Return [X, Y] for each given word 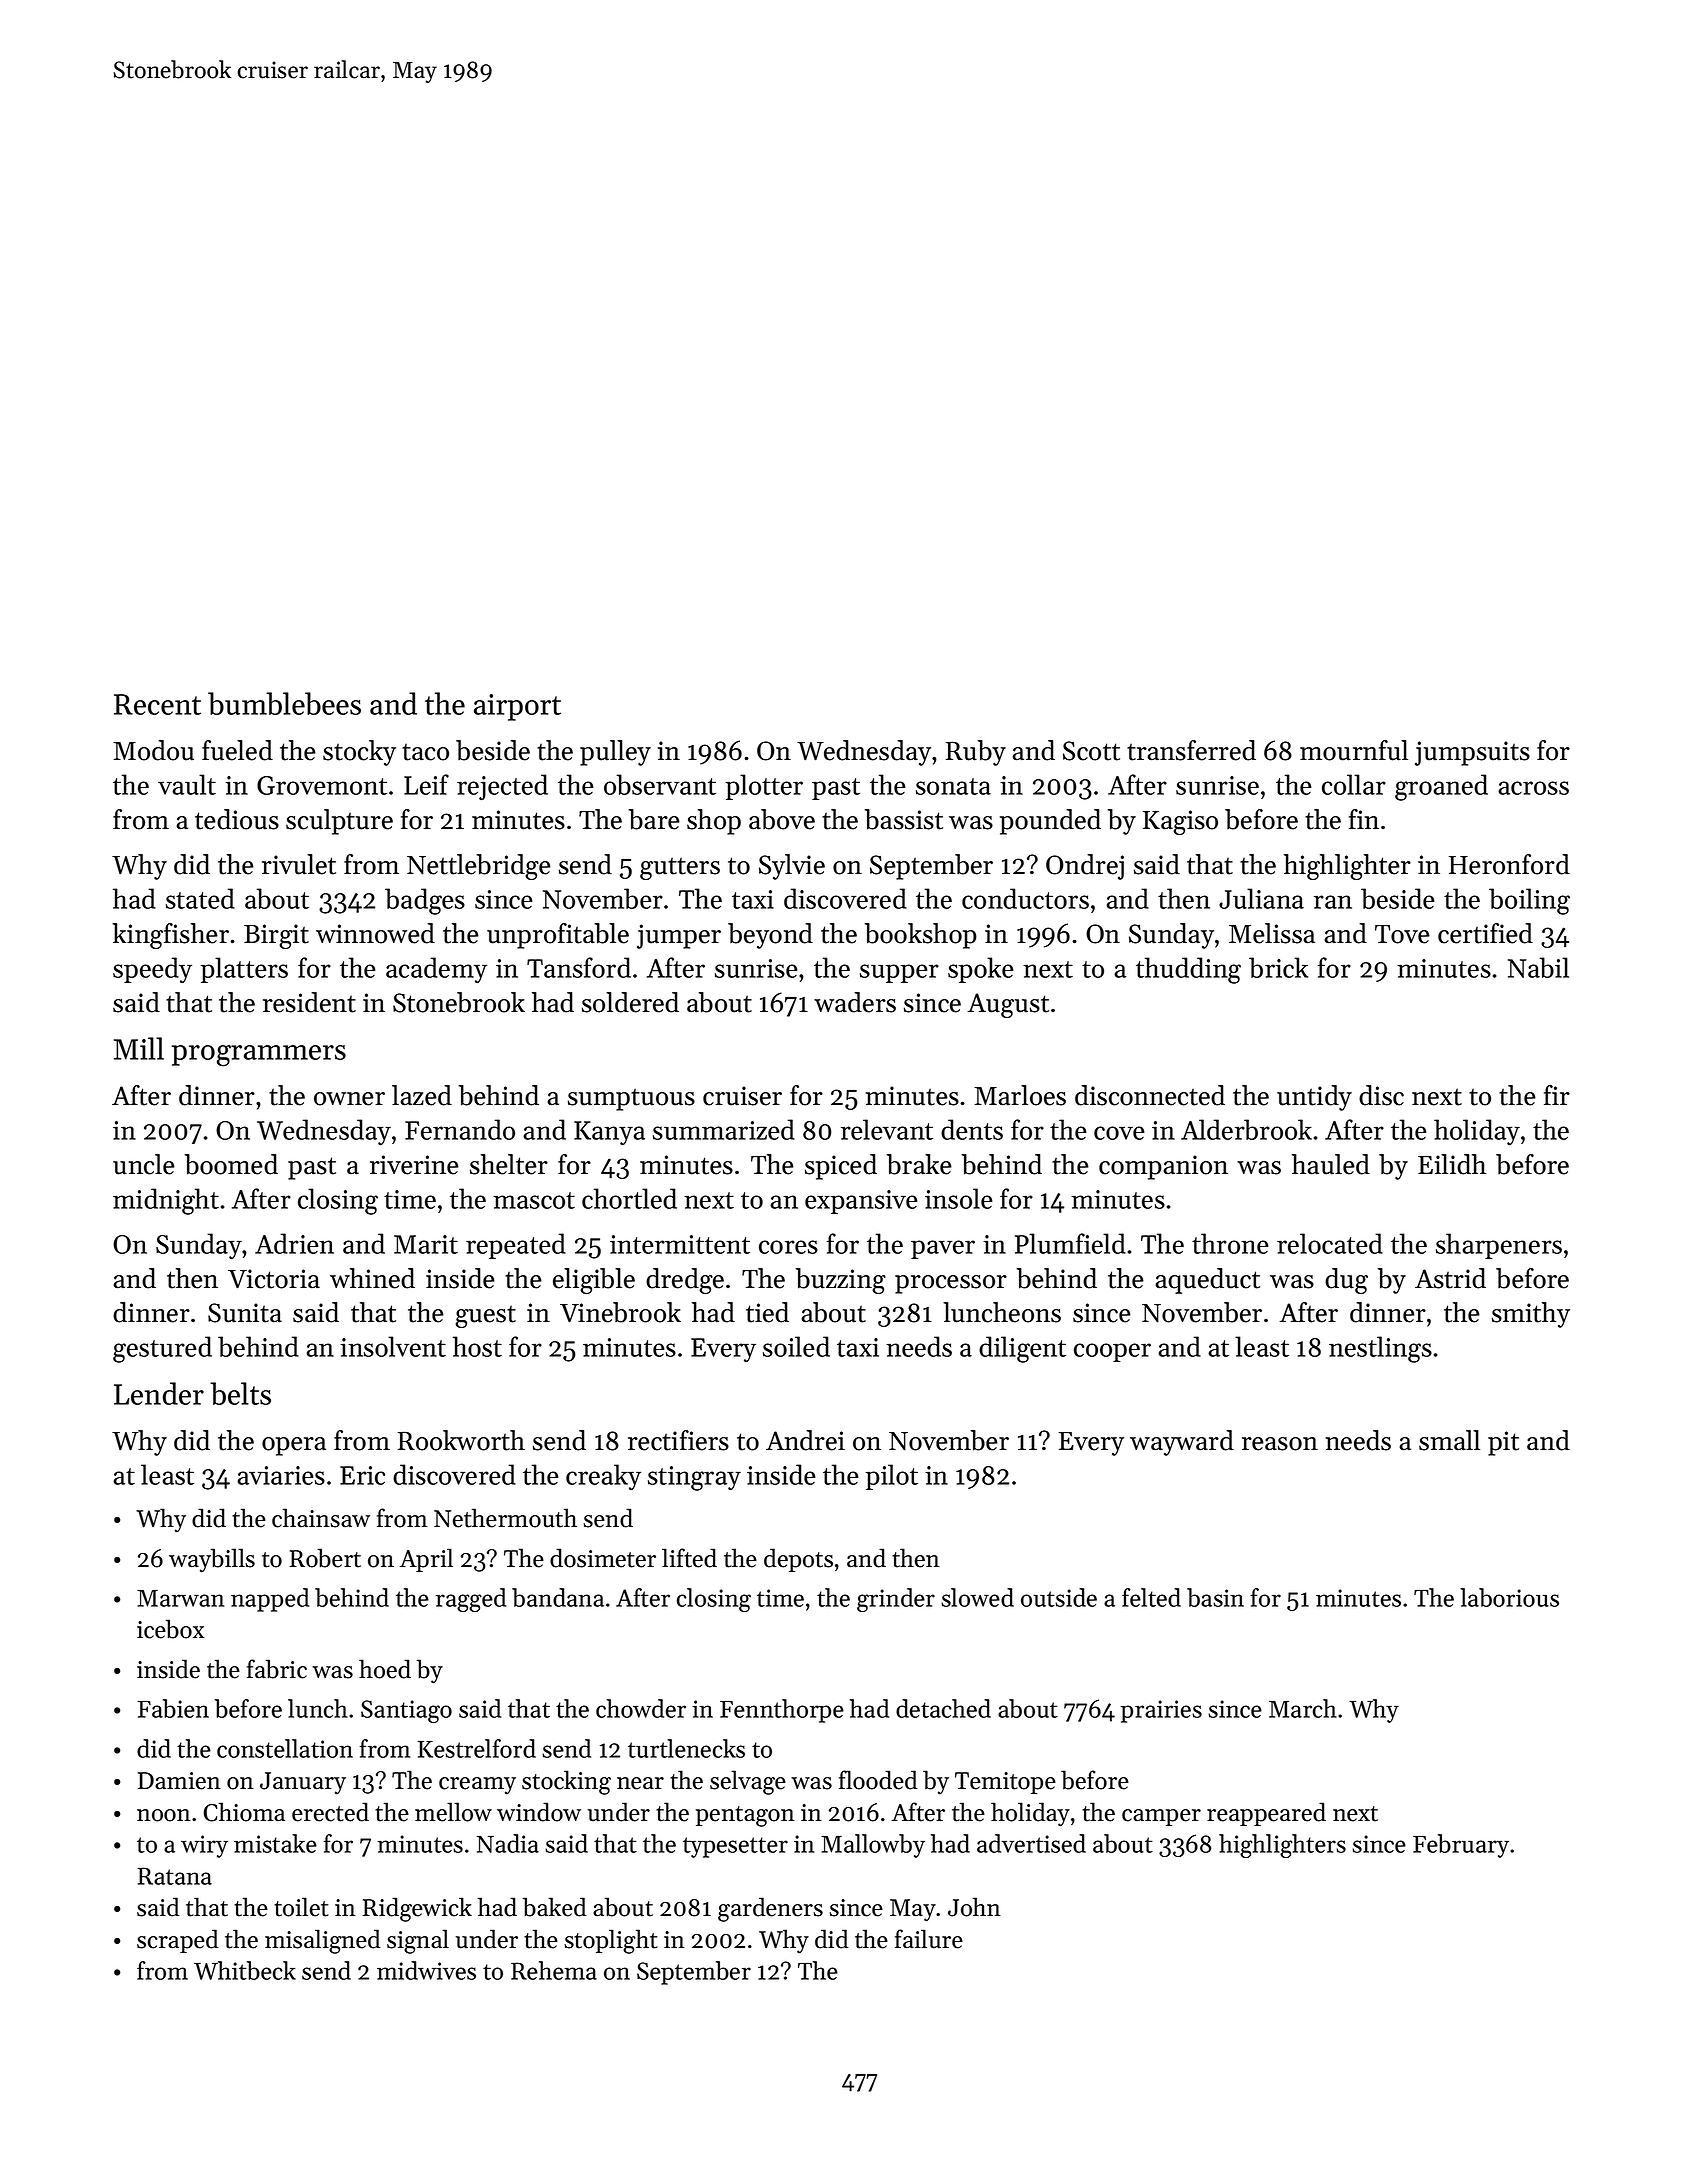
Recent [157, 704]
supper [899, 973]
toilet [301, 1907]
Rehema [554, 1970]
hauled [1331, 1164]
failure [929, 1939]
